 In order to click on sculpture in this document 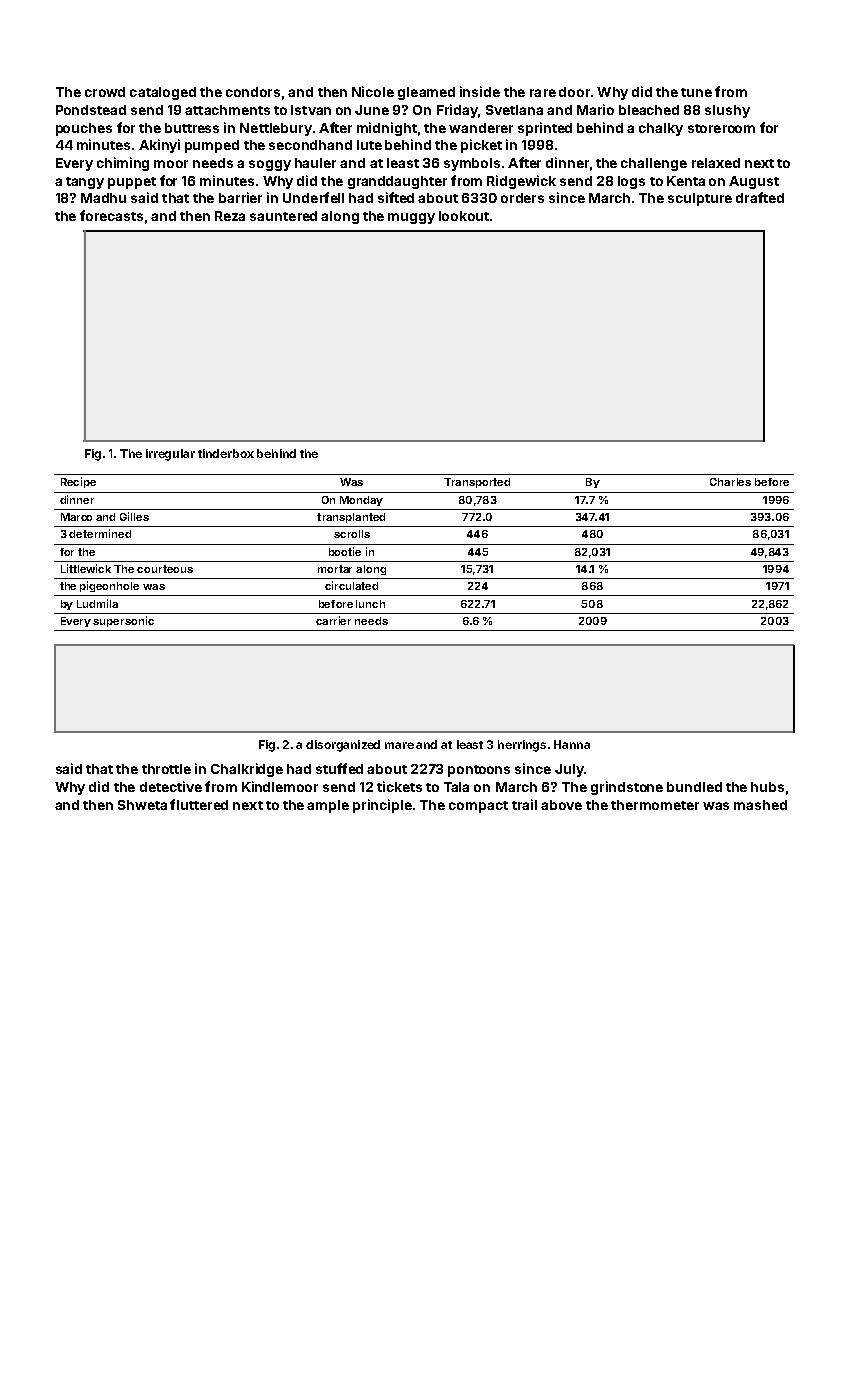, I will do `click(700, 199)`.
